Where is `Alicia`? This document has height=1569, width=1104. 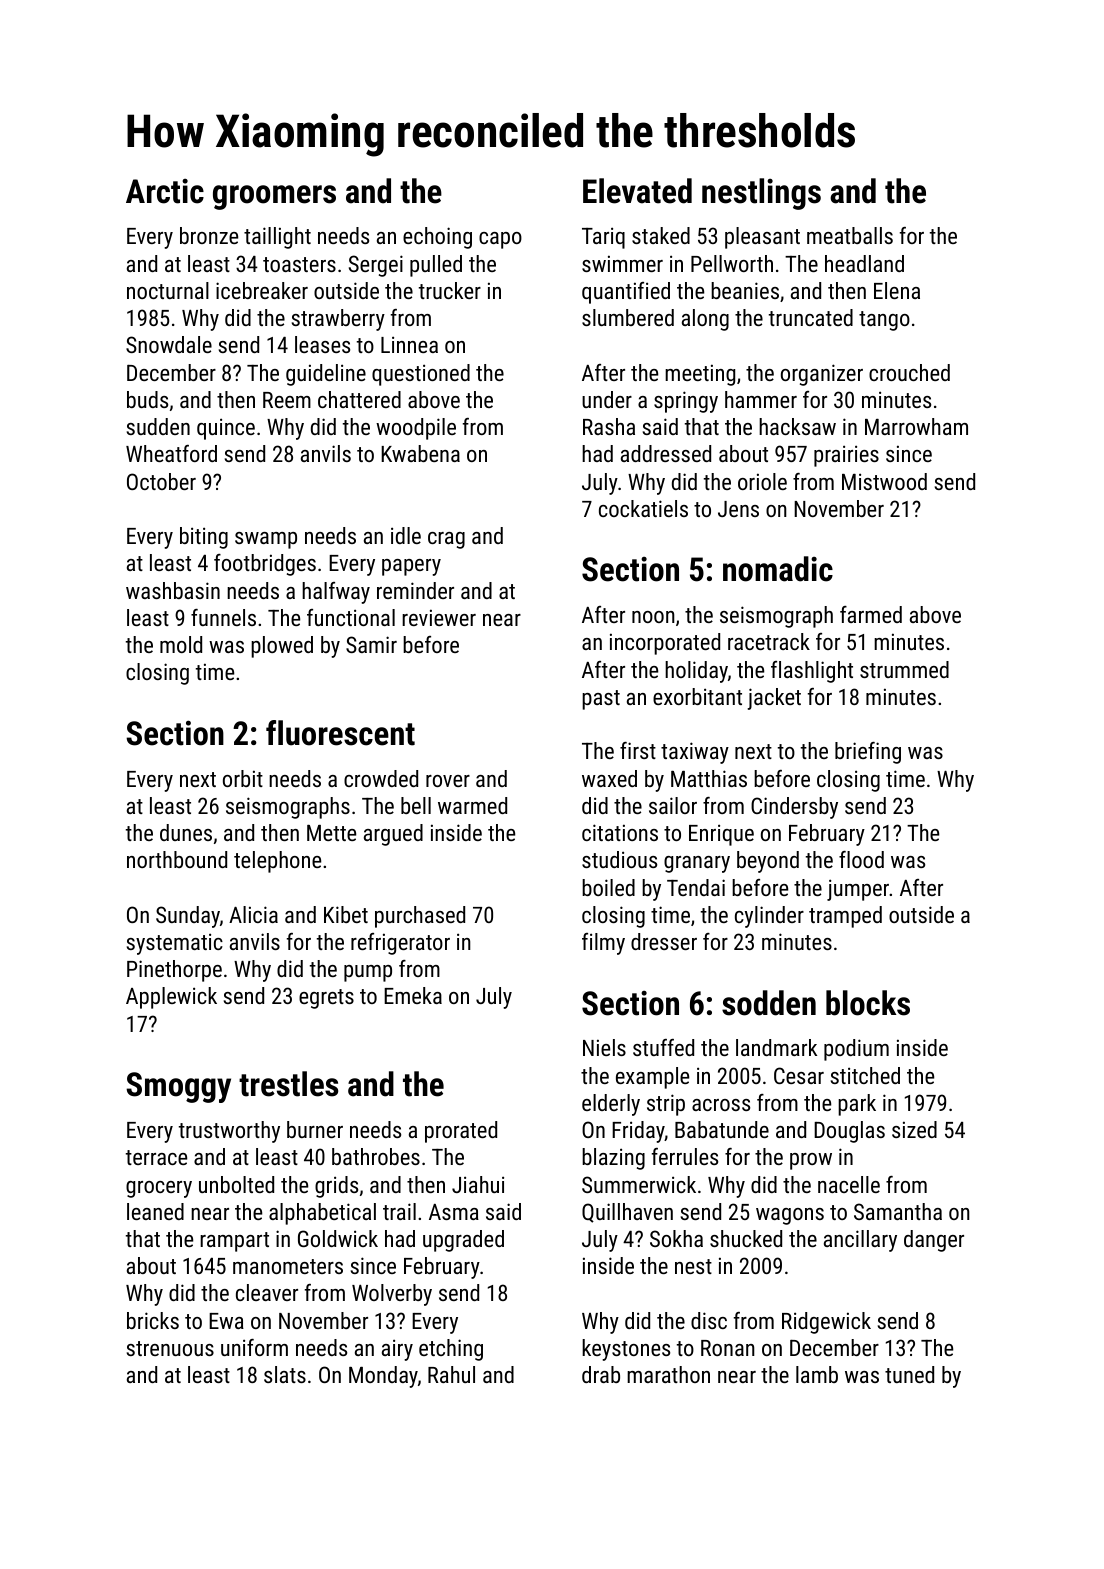 Alicia is located at coordinates (253, 914).
